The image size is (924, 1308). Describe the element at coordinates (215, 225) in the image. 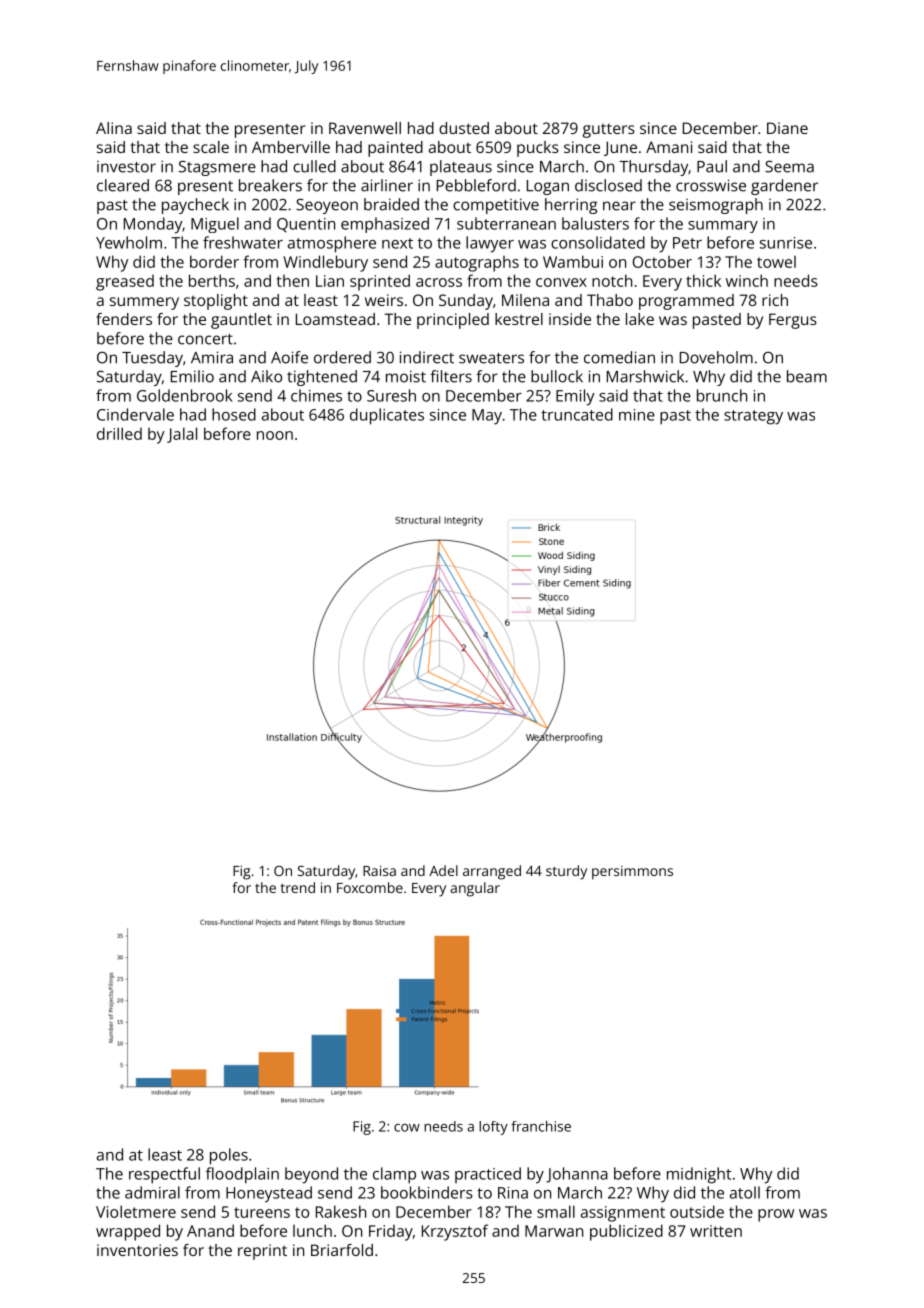

I see `Miguel` at that location.
